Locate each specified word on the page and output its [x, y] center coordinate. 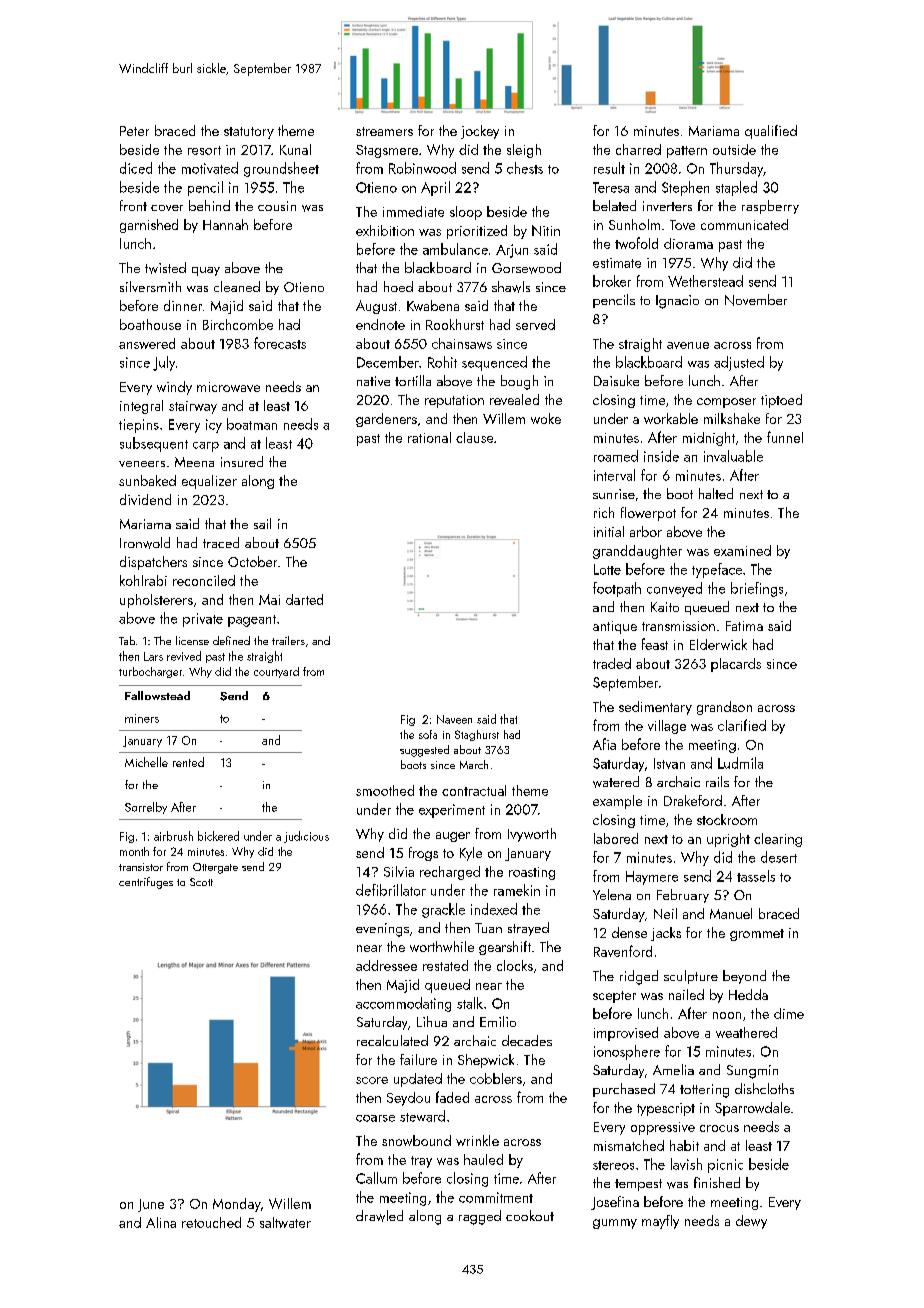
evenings [382, 930]
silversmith [150, 286]
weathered [746, 1032]
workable [671, 418]
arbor [646, 531]
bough [519, 382]
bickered [218, 836]
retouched [211, 1222]
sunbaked [147, 480]
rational [429, 437]
